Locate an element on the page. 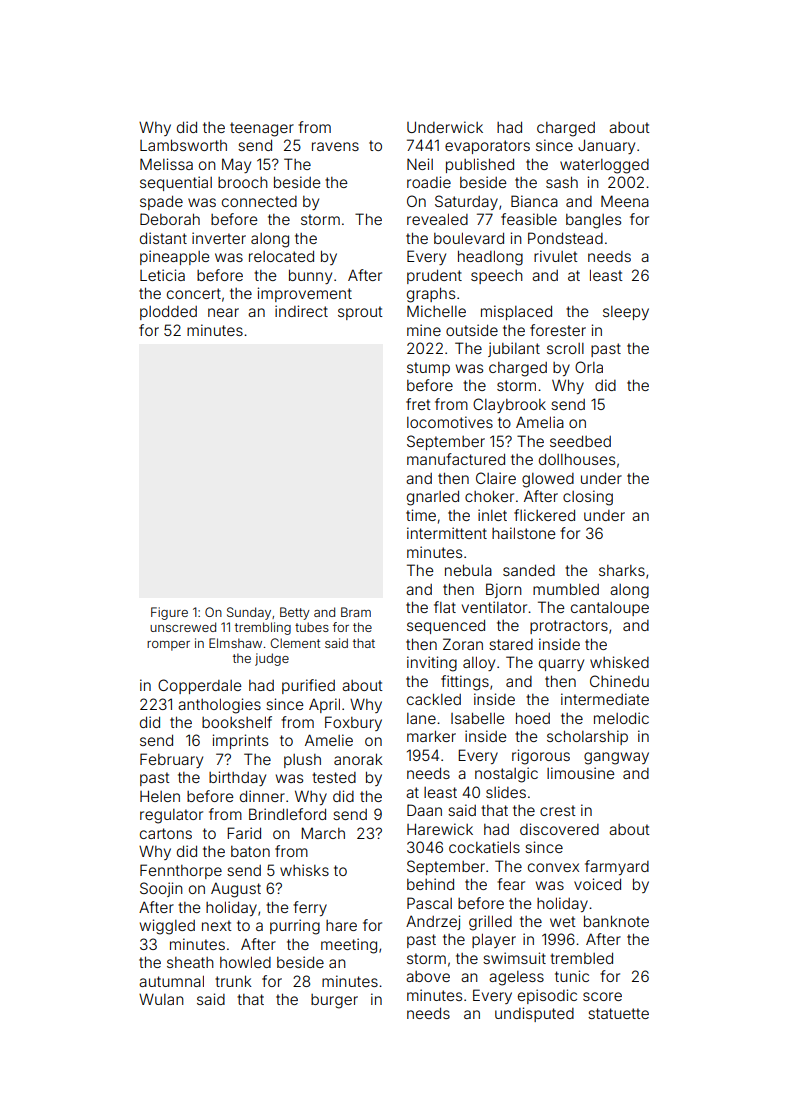 The image size is (789, 1120). closing is located at coordinates (588, 498).
